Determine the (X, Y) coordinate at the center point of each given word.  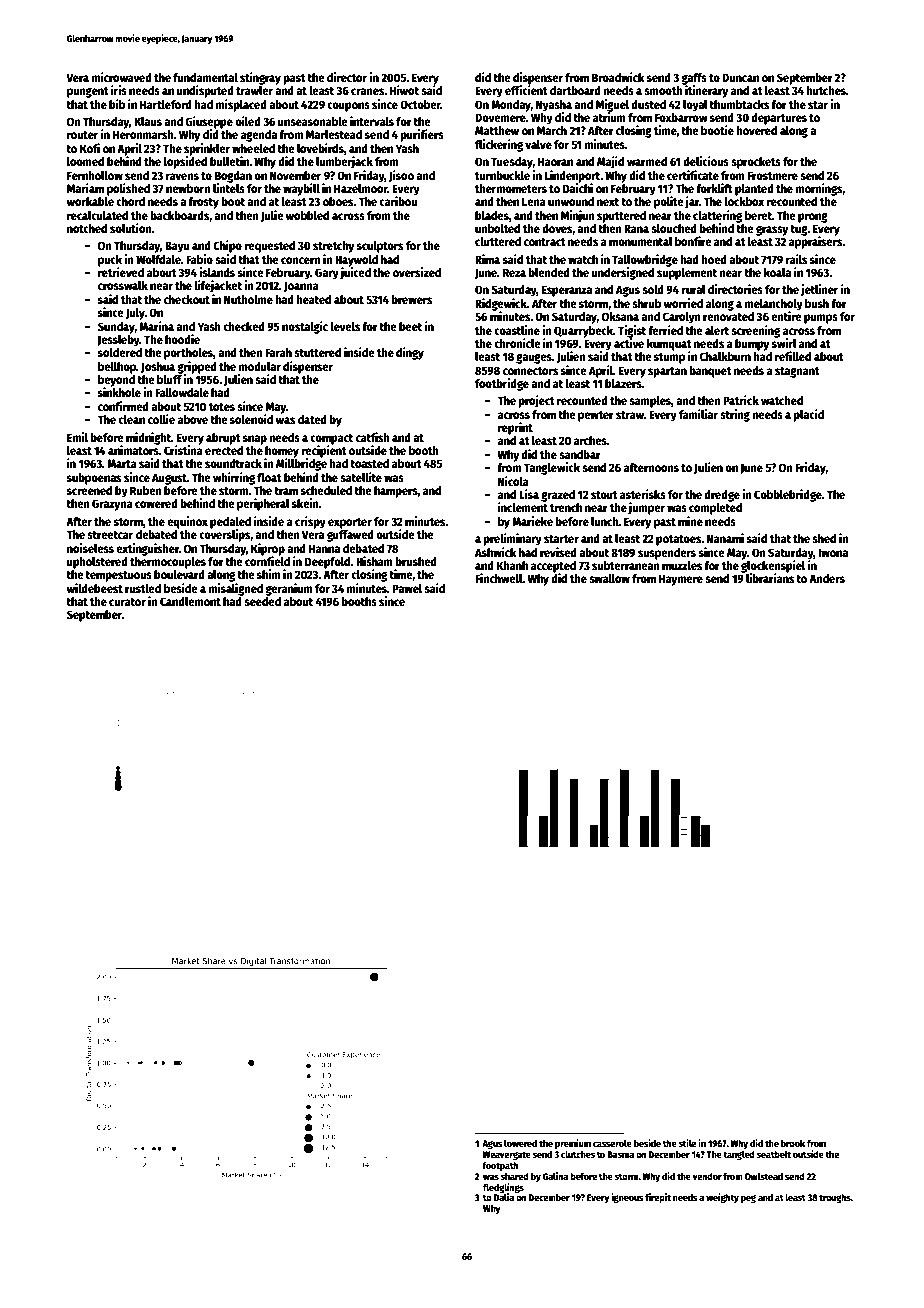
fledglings (503, 1188)
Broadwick (618, 77)
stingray (260, 78)
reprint (515, 428)
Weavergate (507, 1155)
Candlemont (190, 601)
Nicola (513, 481)
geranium (288, 589)
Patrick (741, 400)
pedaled (230, 523)
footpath (500, 1166)
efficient (526, 90)
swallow (609, 578)
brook (793, 1143)
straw (630, 415)
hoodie (182, 339)
